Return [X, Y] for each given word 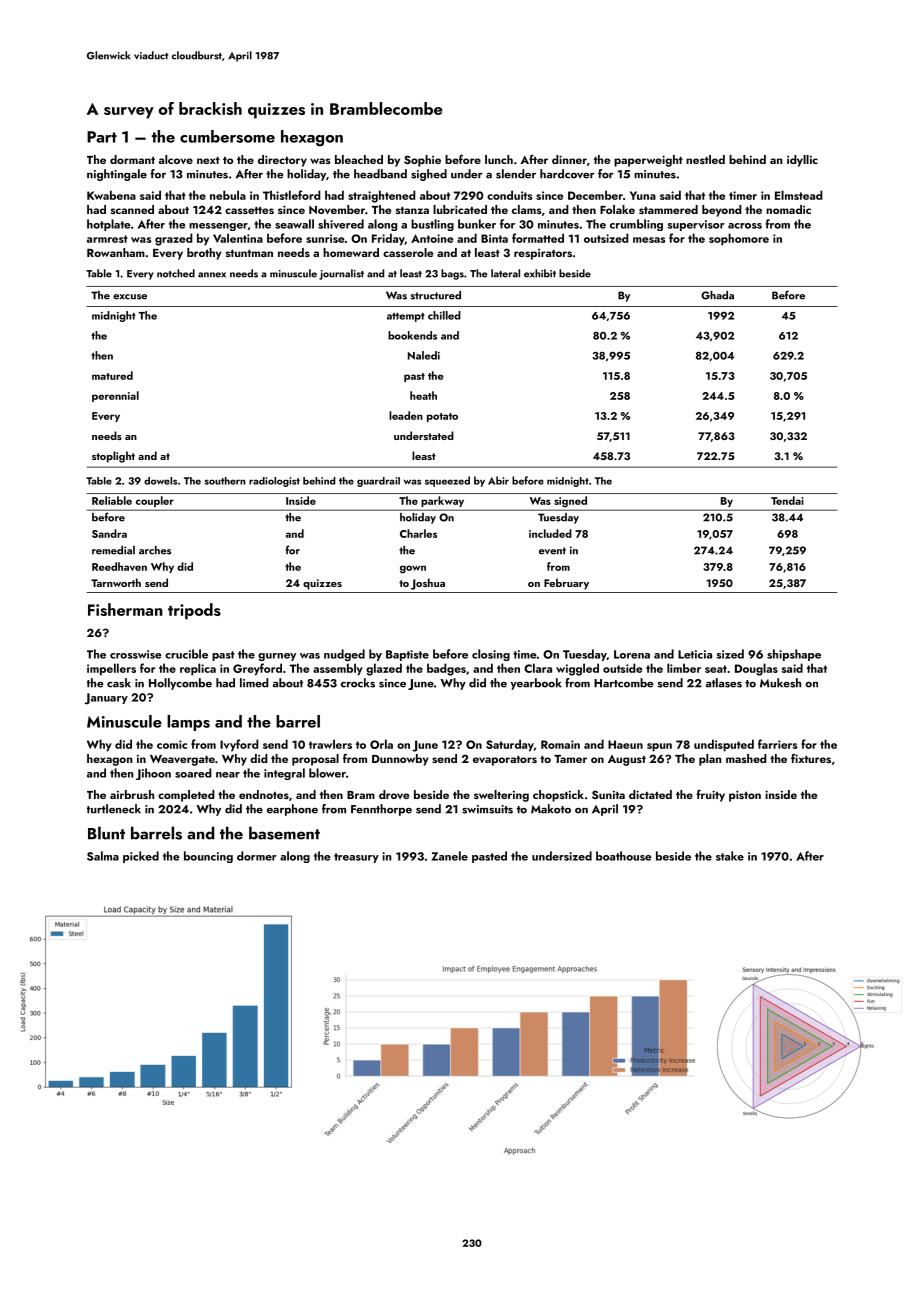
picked [141, 857]
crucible [186, 654]
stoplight [113, 457]
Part [102, 137]
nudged [344, 655]
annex [212, 275]
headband [380, 174]
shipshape [794, 655]
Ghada [717, 295]
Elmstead [799, 195]
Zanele [450, 856]
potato [442, 417]
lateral [505, 273]
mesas [649, 240]
